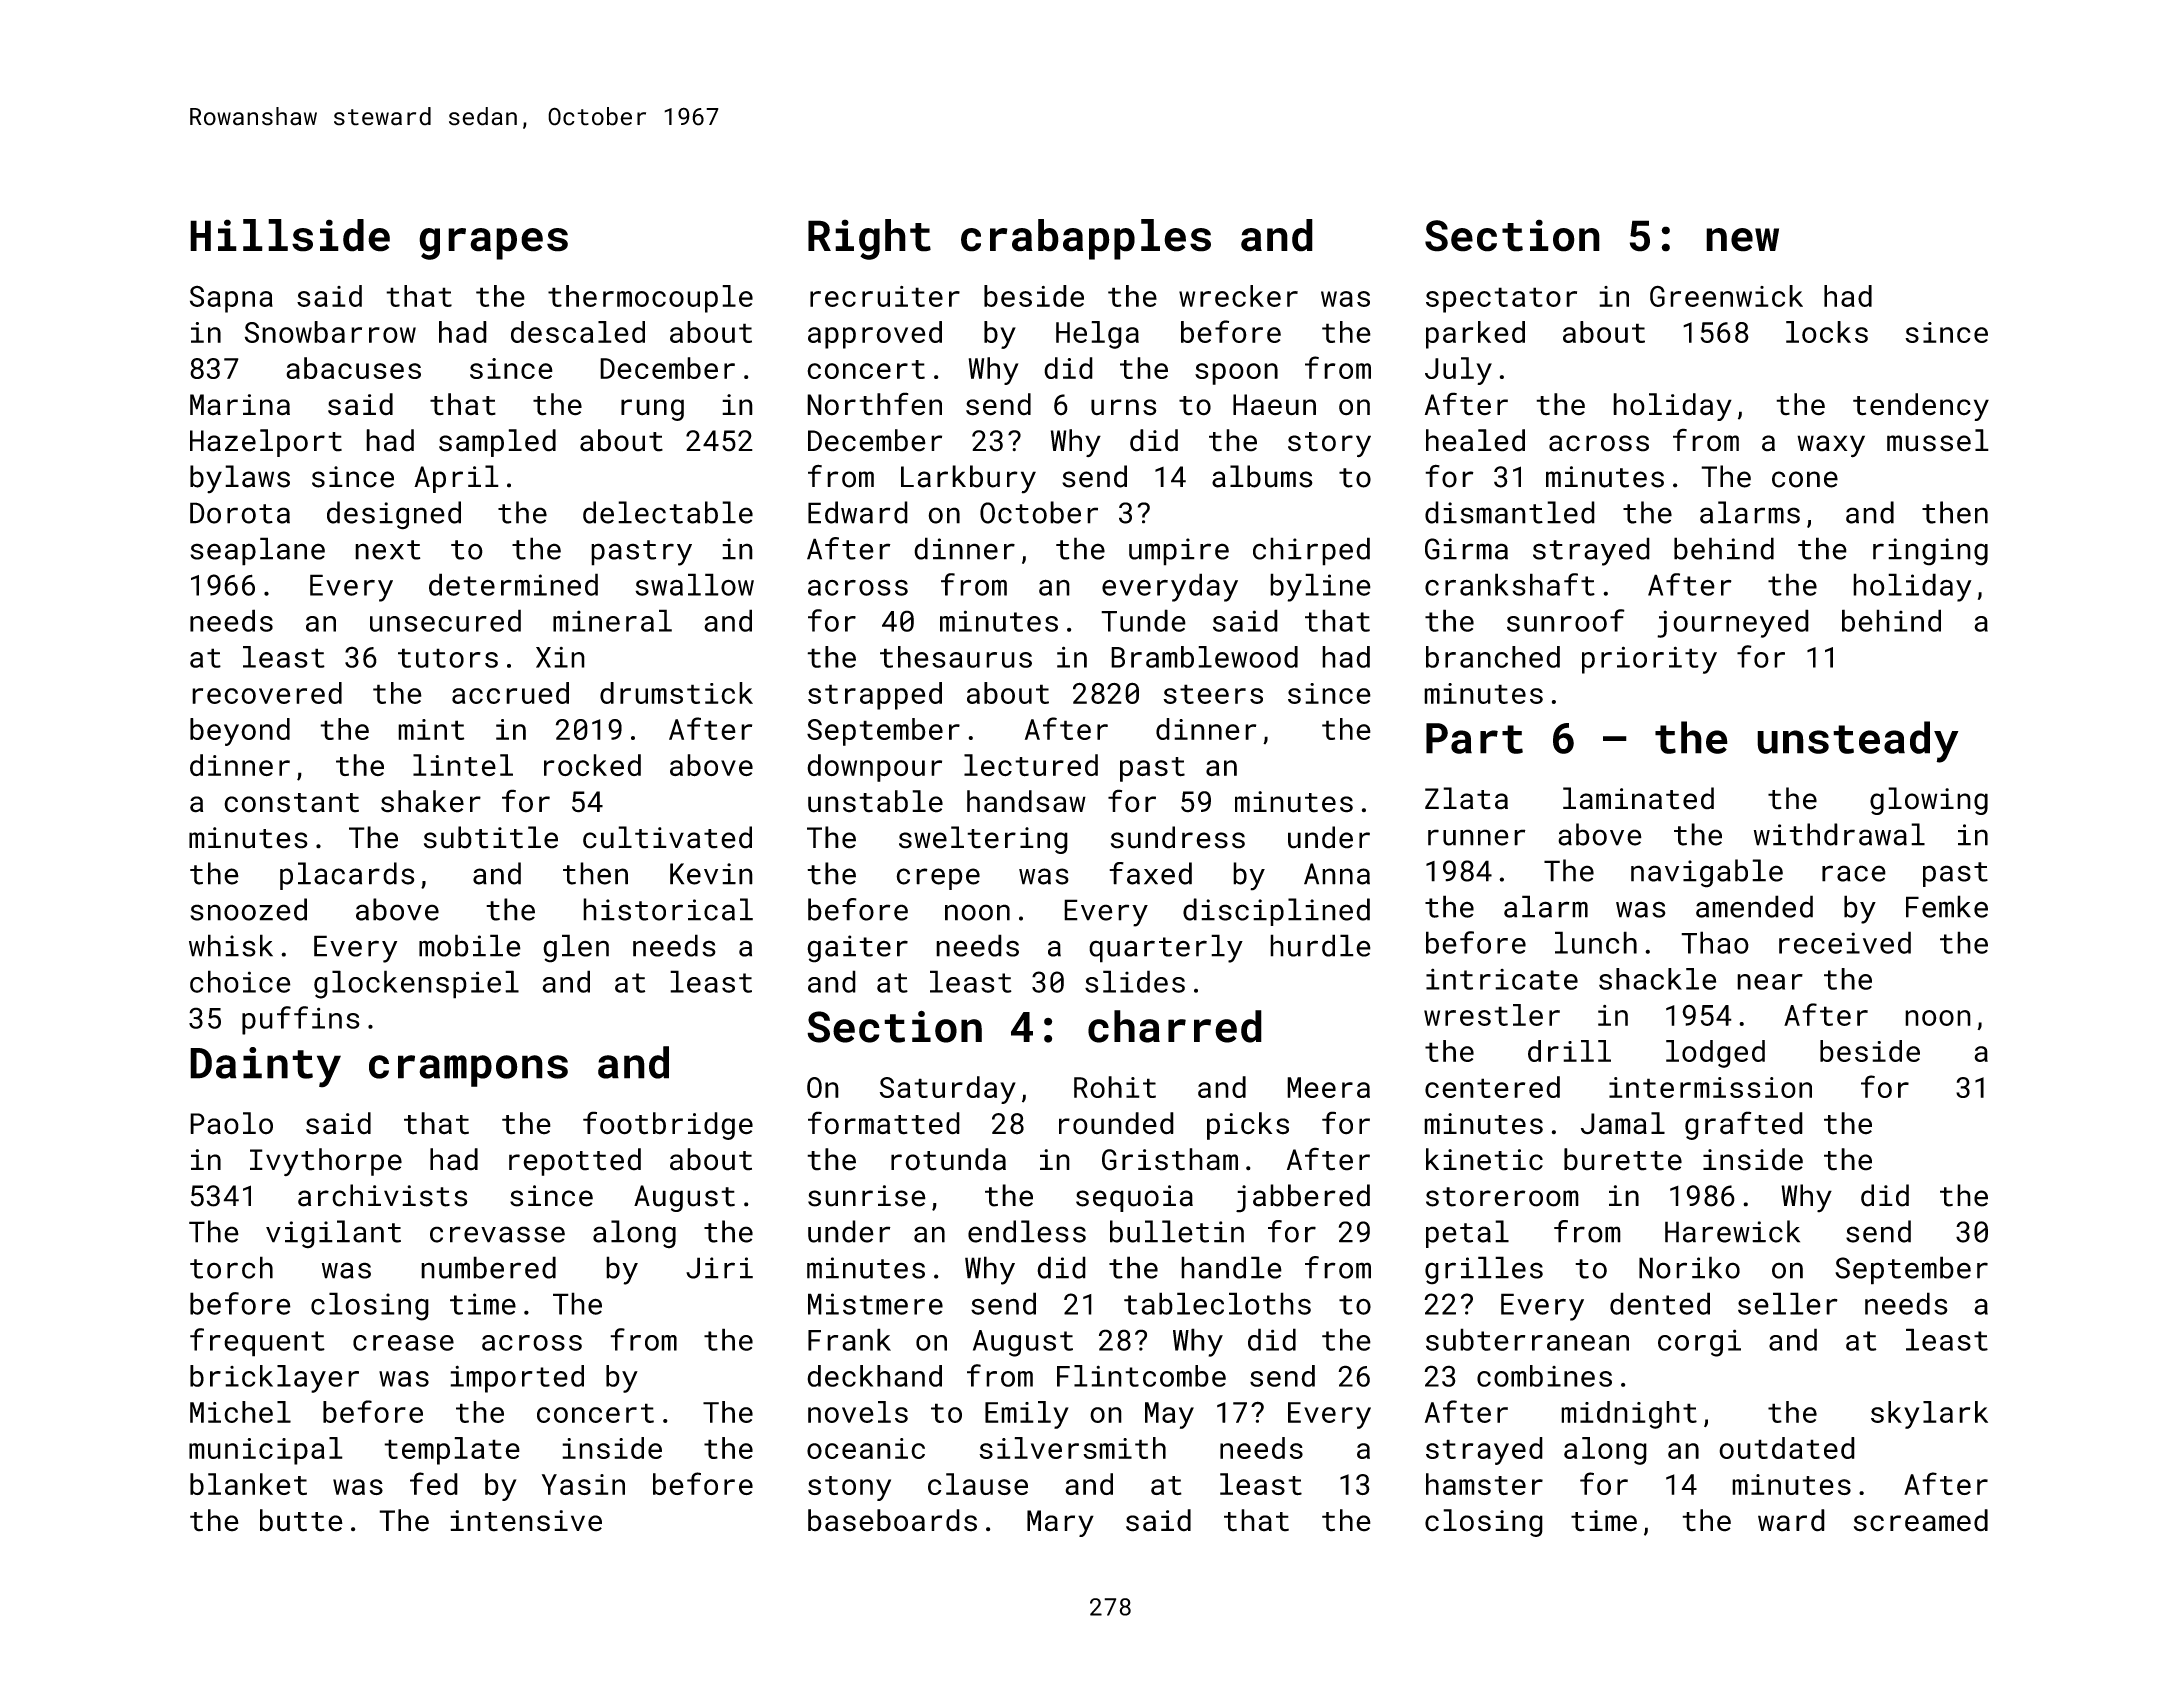 The width and height of the screenshot is (2178, 1683). I want to click on navigable, so click(1707, 873).
